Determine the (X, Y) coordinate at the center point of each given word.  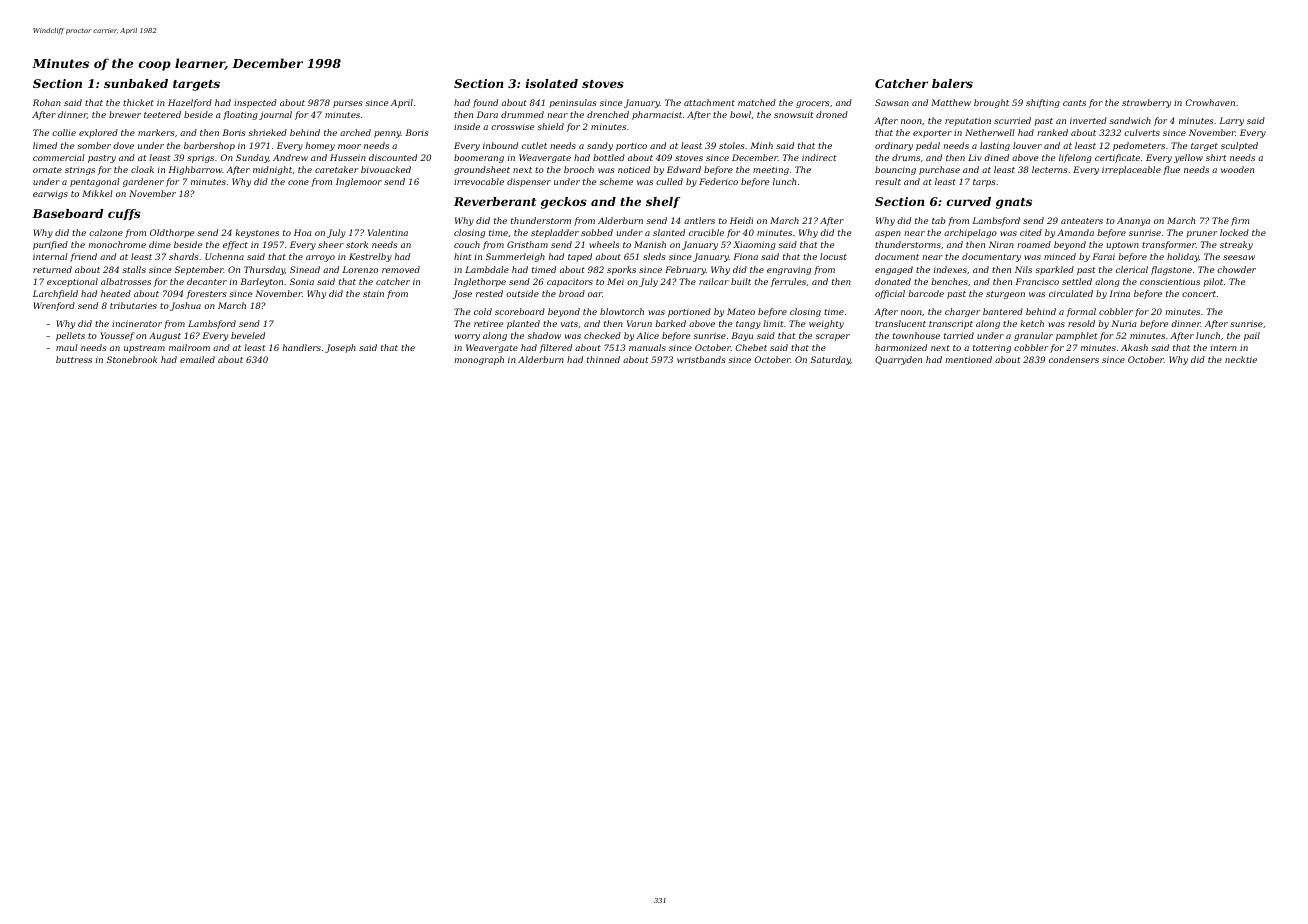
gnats (1014, 203)
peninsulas (573, 103)
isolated (552, 83)
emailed (197, 359)
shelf (663, 202)
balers (952, 83)
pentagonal (95, 182)
